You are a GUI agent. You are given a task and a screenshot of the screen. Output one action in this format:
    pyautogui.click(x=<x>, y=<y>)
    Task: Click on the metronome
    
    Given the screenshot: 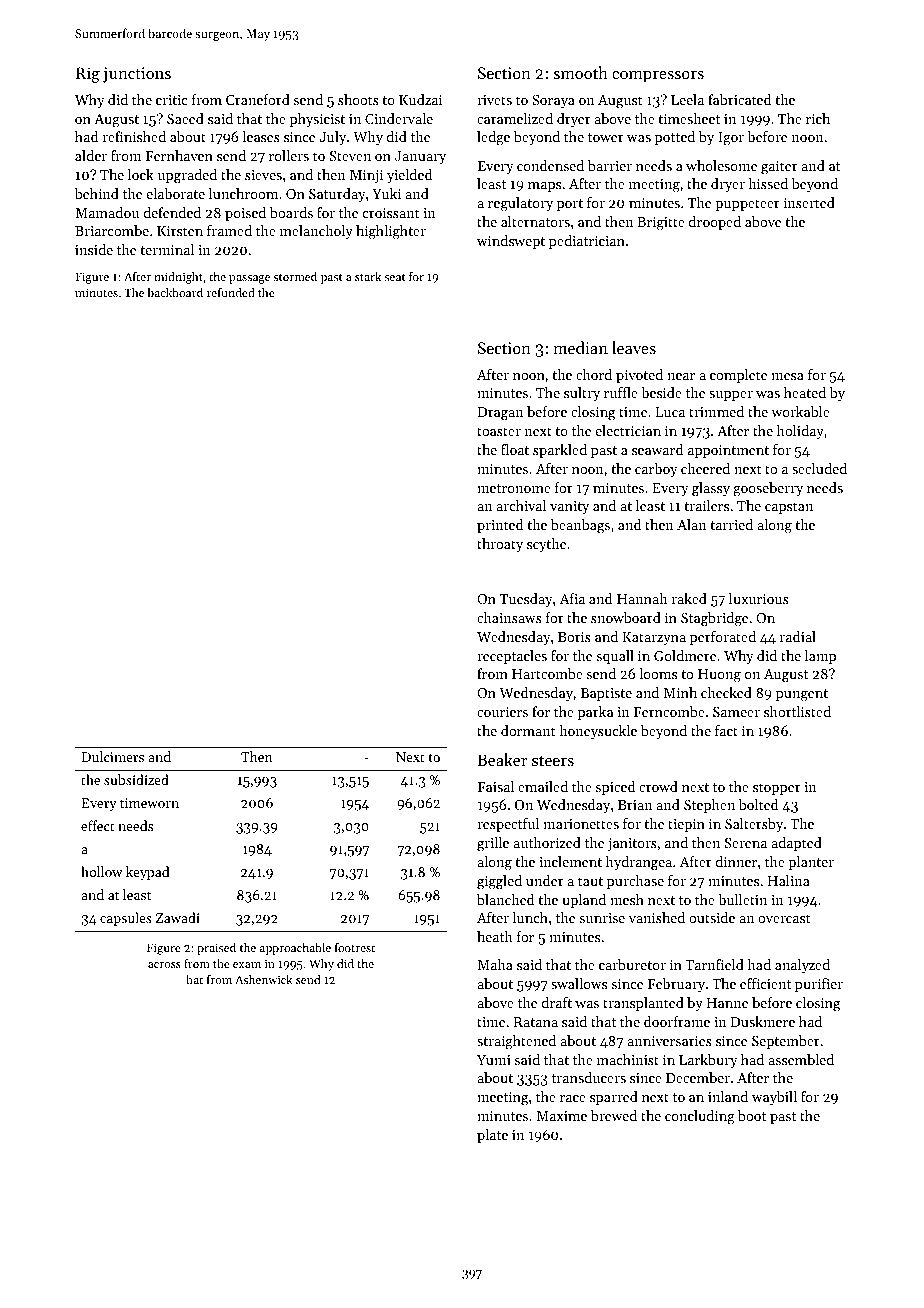 What is the action you would take?
    pyautogui.click(x=514, y=488)
